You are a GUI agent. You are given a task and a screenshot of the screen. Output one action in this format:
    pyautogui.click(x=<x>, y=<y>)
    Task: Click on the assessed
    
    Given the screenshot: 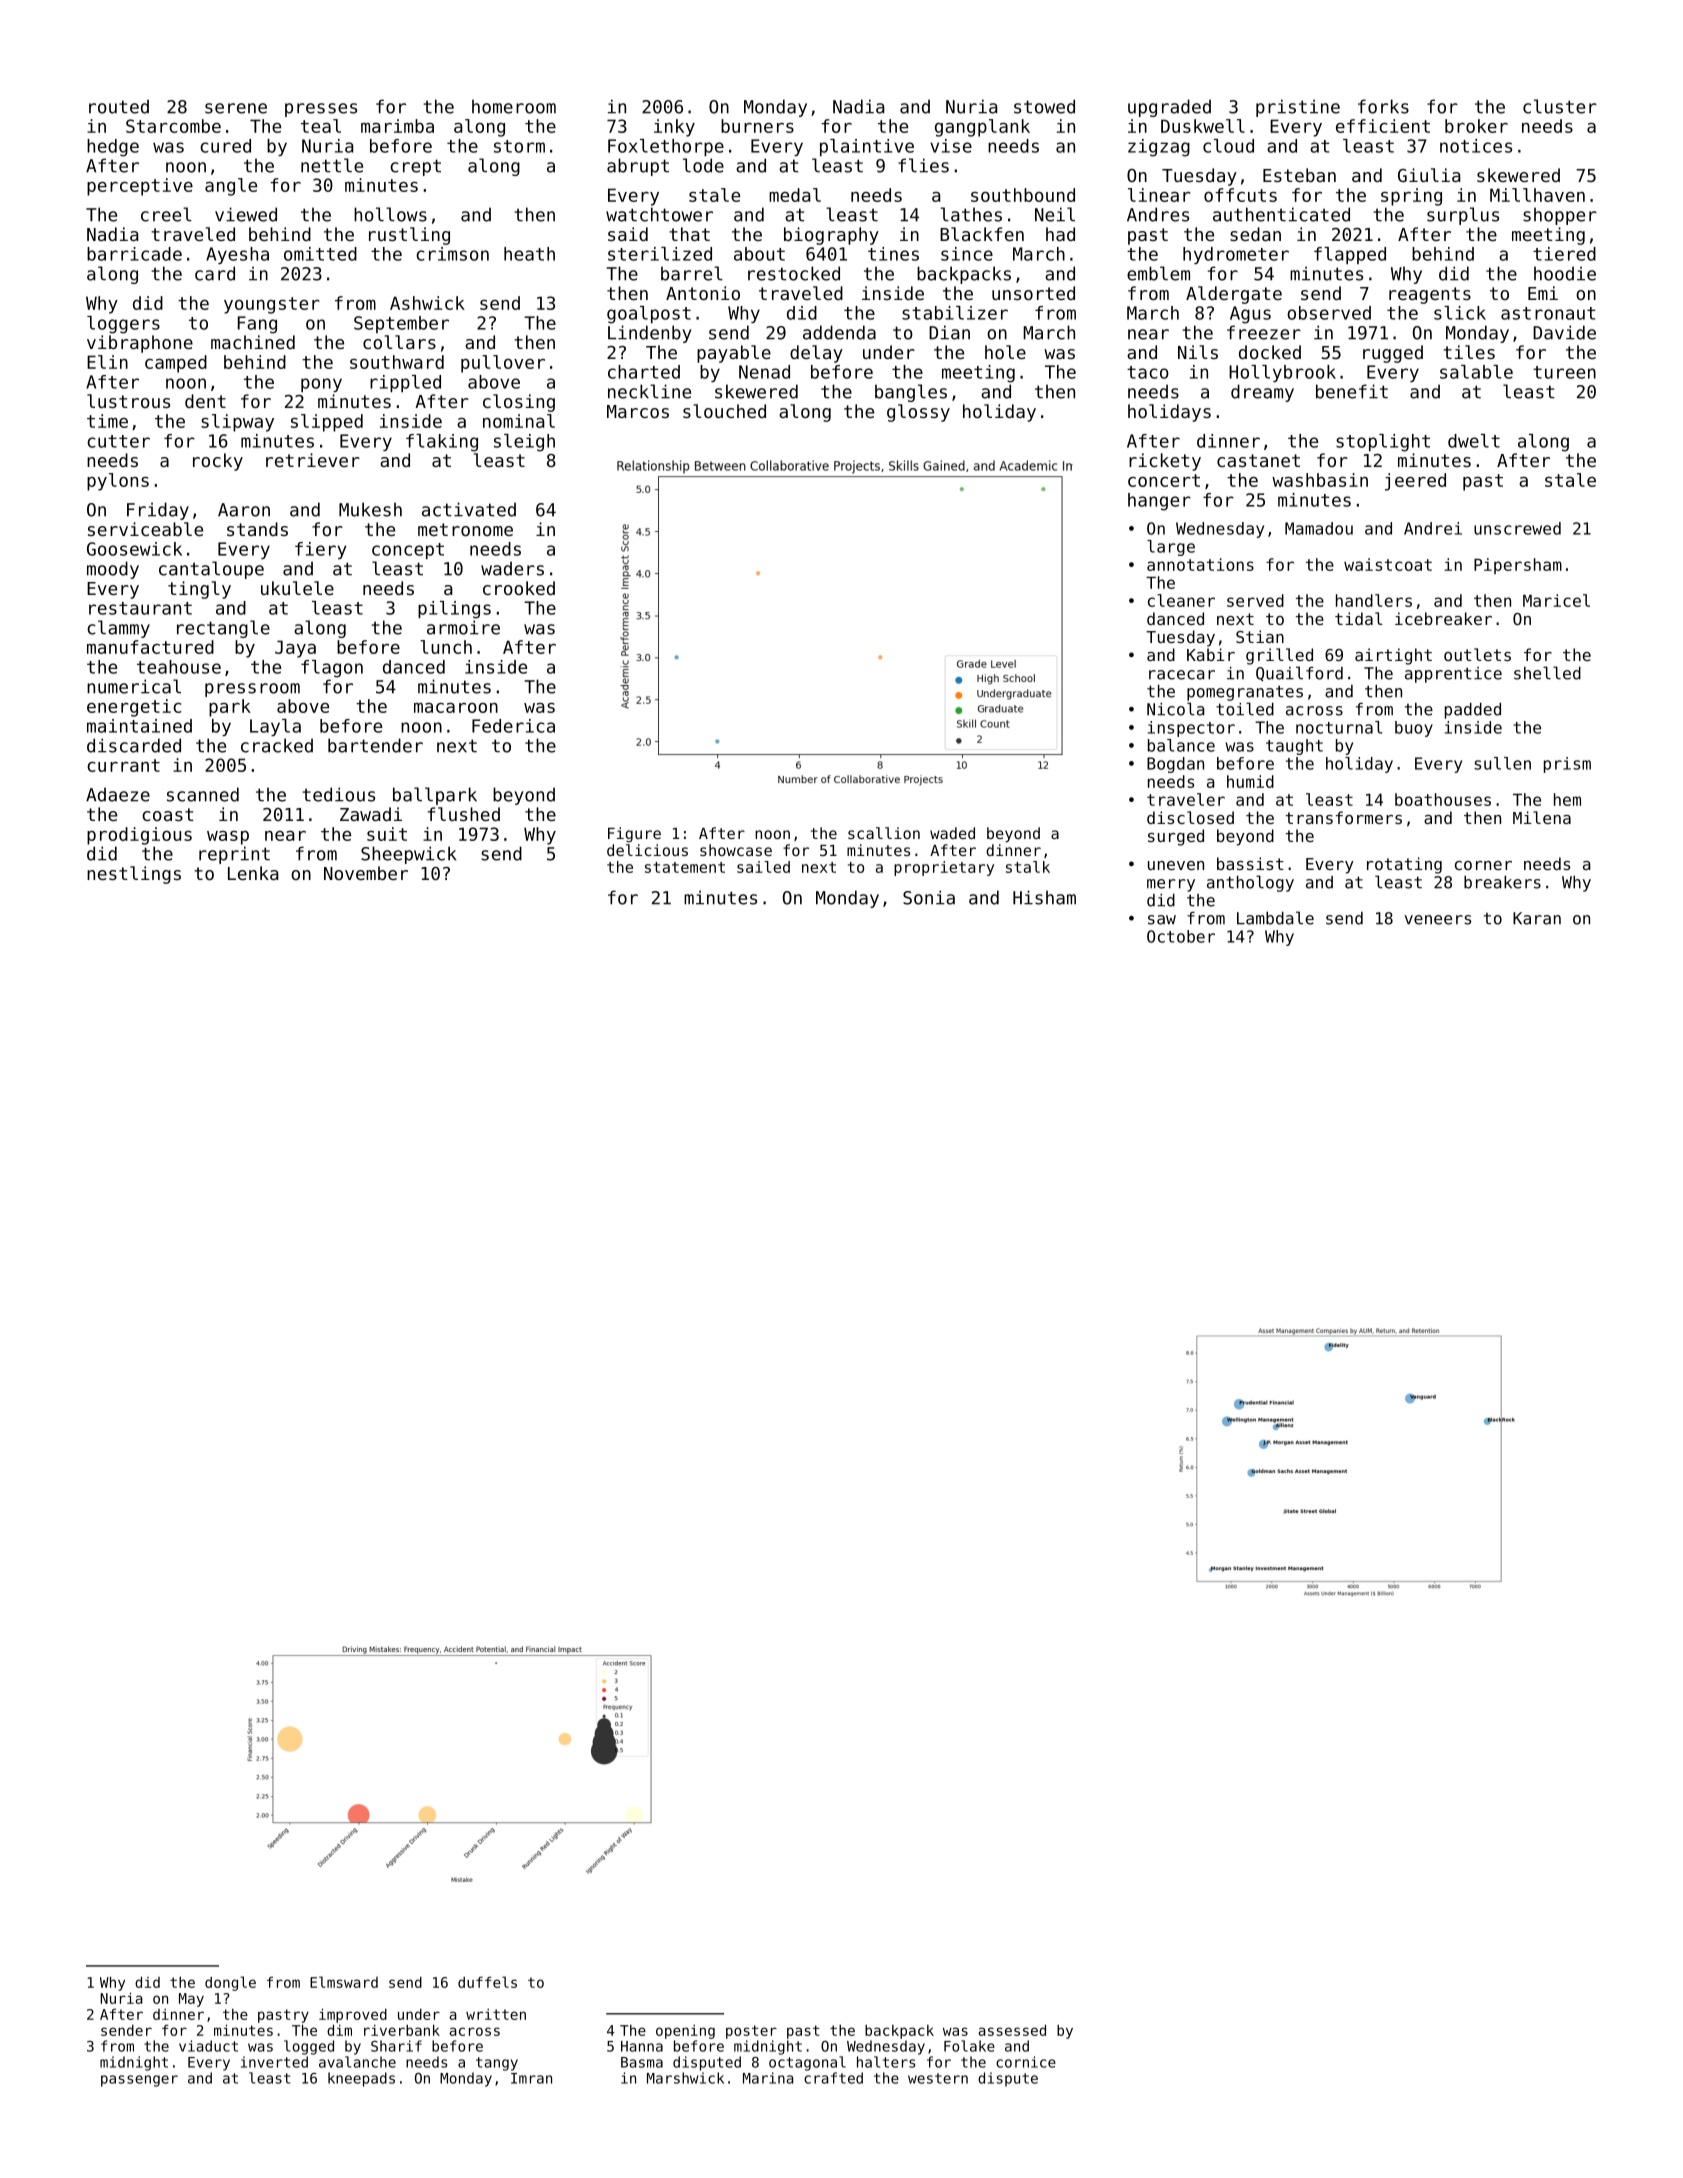 What is the action you would take?
    pyautogui.click(x=1012, y=2030)
